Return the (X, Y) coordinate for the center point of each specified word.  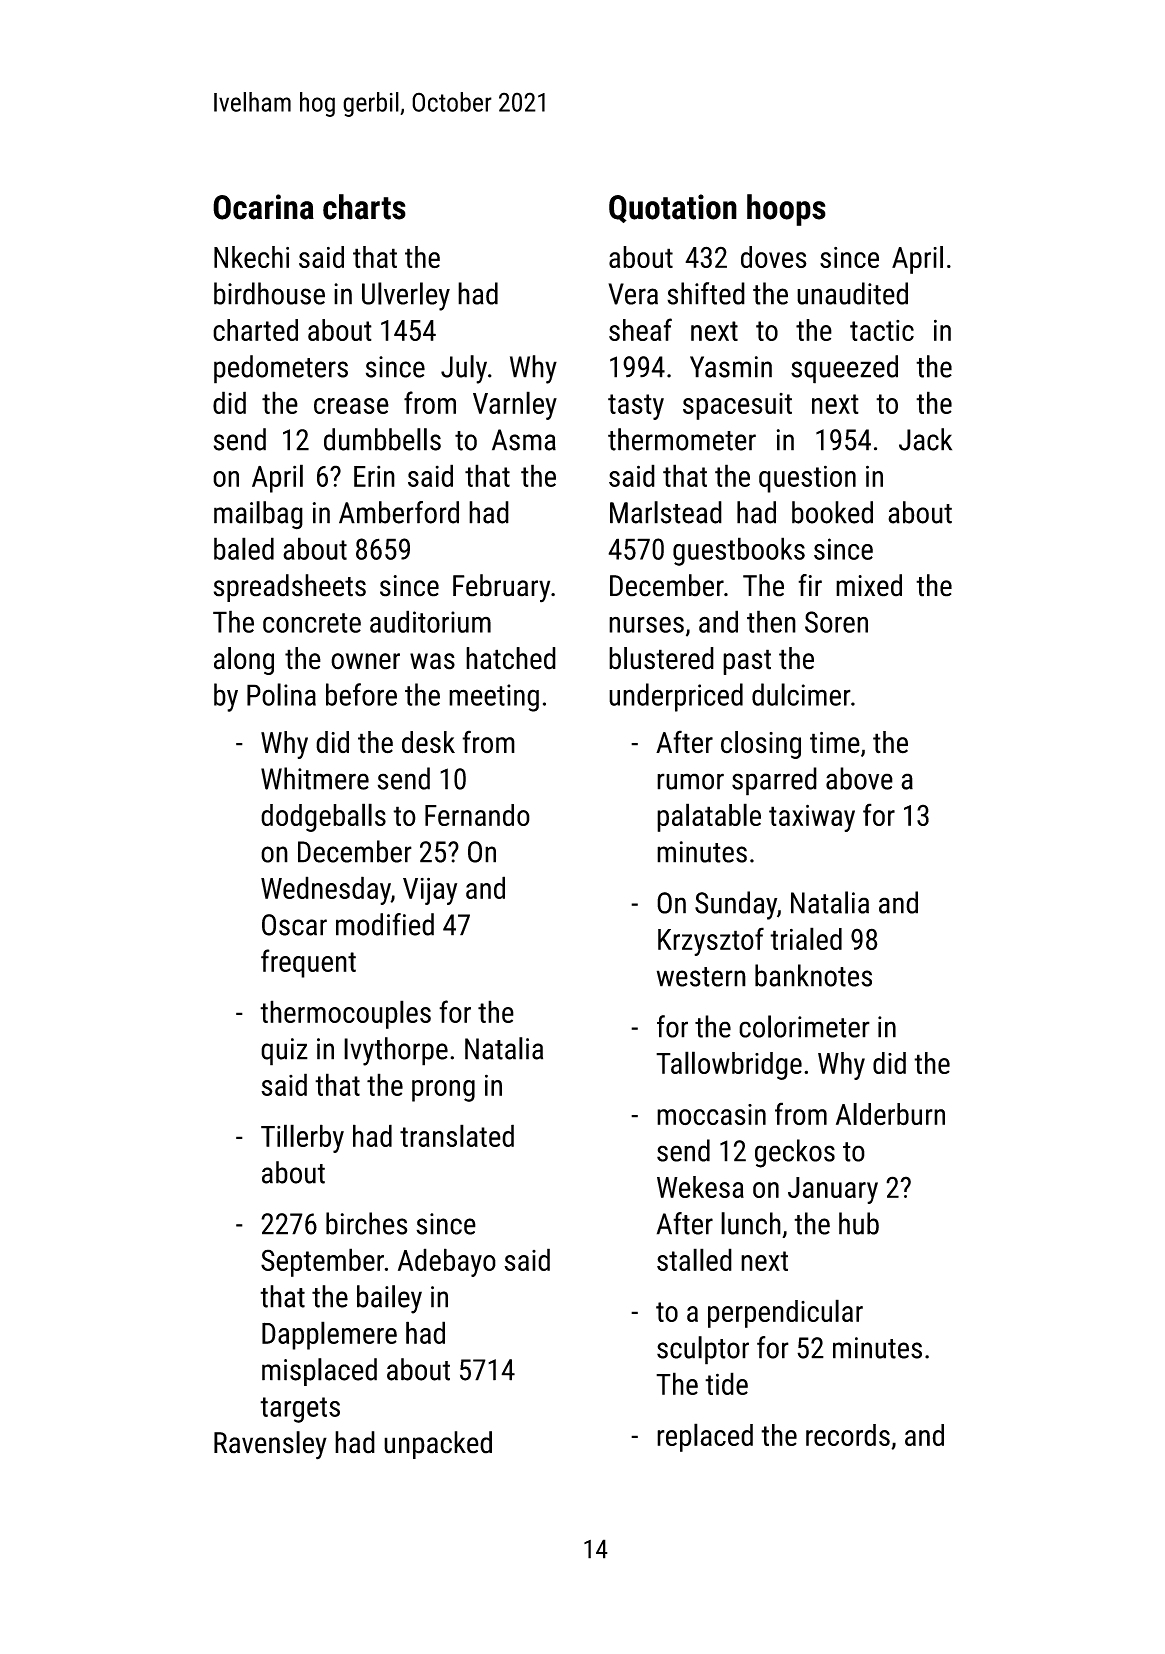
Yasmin (731, 367)
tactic (882, 330)
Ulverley (406, 296)
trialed (806, 938)
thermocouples (345, 1014)
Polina (281, 694)
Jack (925, 439)
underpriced (676, 697)
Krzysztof (711, 941)
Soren (836, 622)
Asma (524, 440)
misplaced (319, 1372)
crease (351, 406)
